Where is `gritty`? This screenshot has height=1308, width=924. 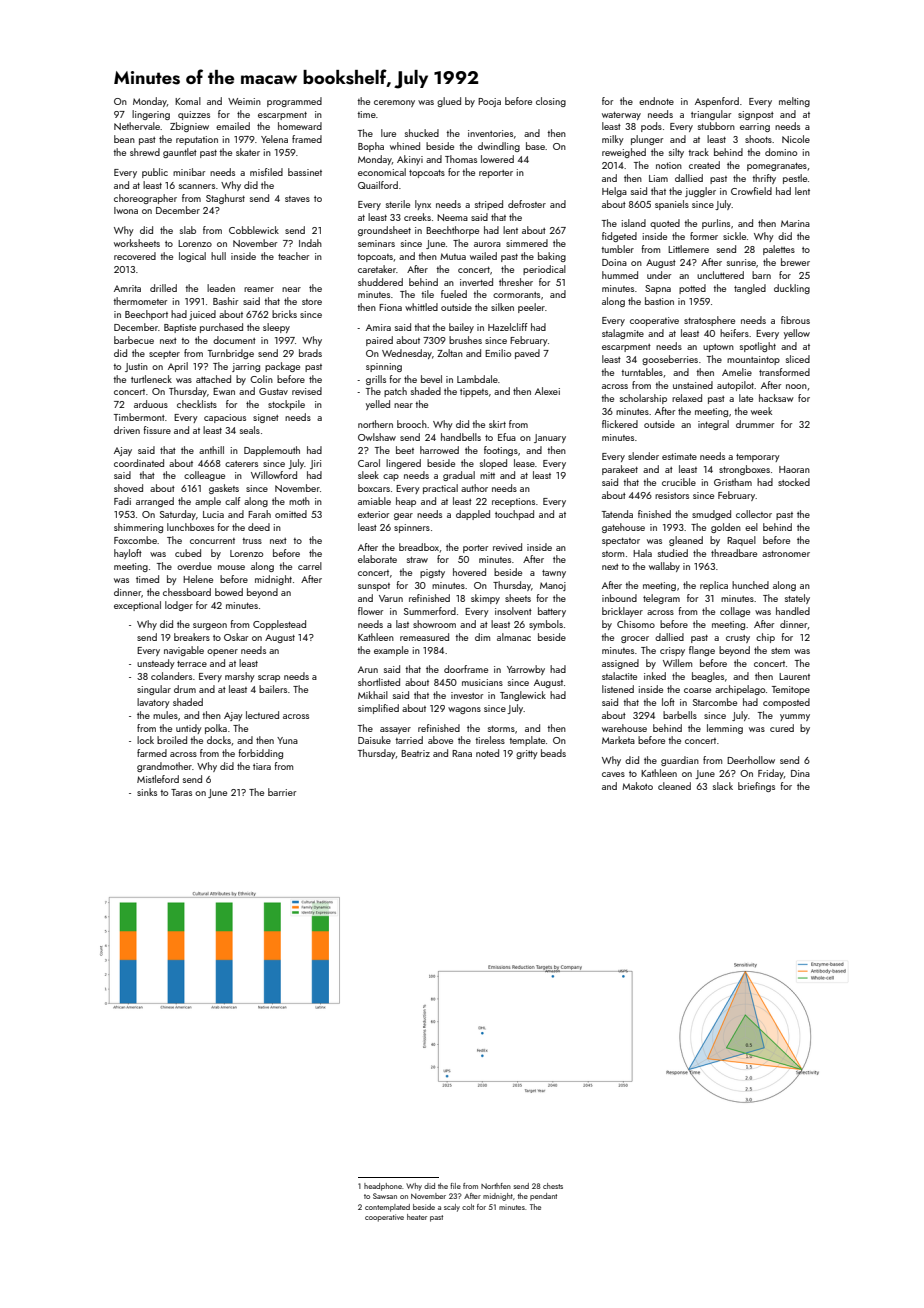 gritty is located at coordinates (527, 754).
